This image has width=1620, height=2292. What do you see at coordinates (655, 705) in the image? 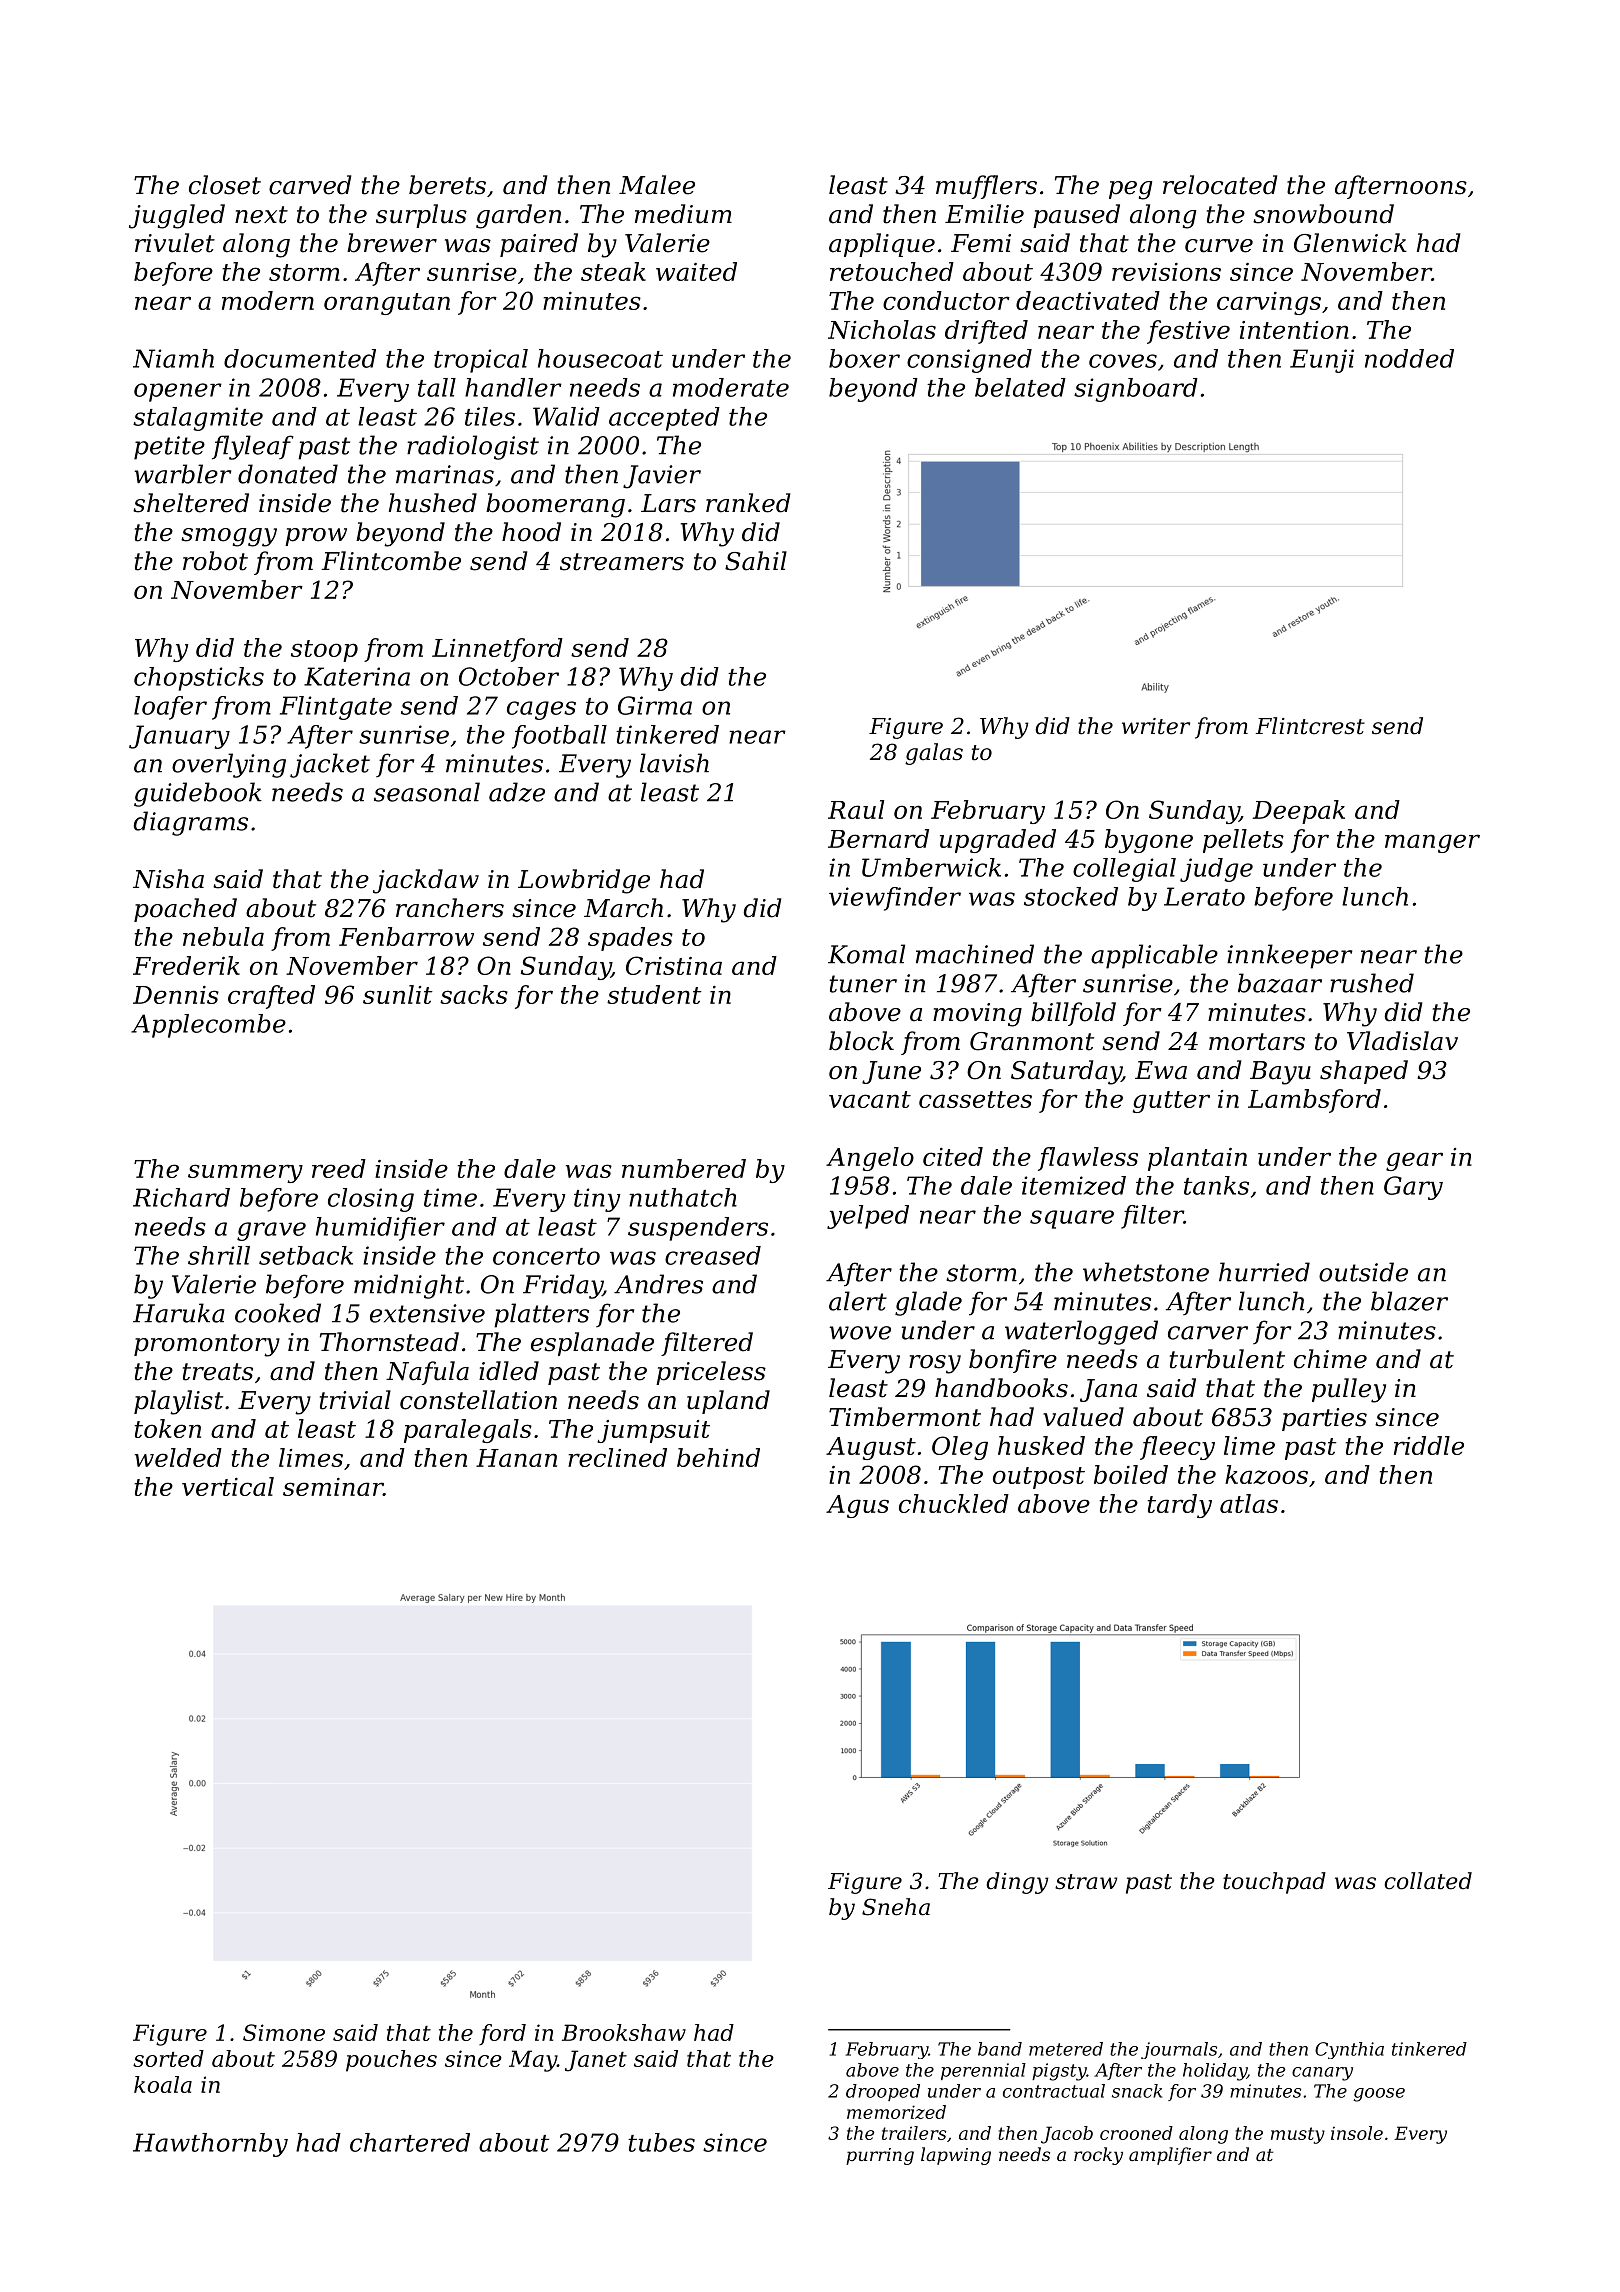
I see `Girma` at bounding box center [655, 705].
